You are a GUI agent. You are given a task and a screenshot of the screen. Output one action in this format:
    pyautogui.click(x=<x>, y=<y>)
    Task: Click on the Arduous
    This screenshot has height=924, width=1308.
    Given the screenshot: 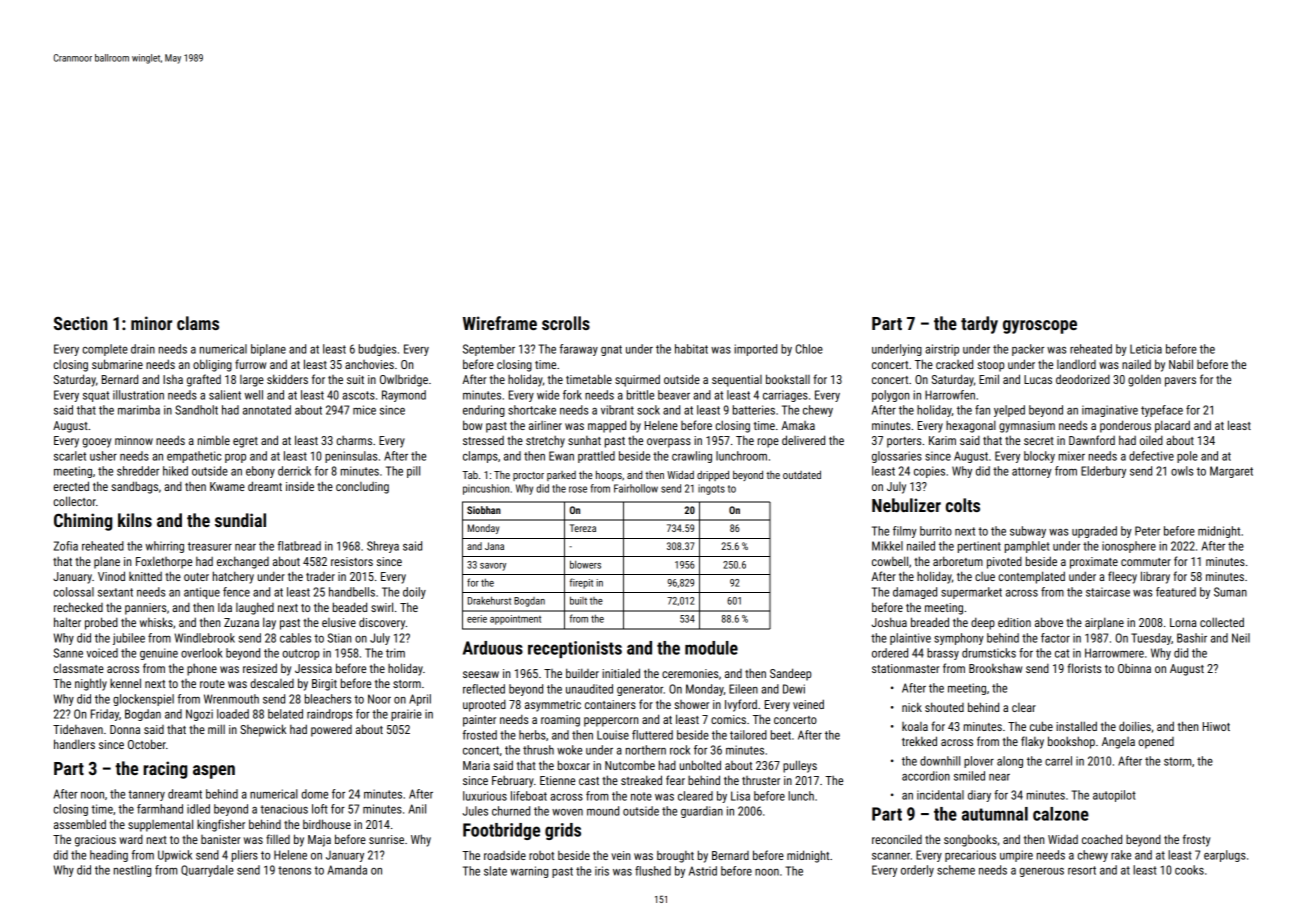 What is the action you would take?
    pyautogui.click(x=493, y=648)
